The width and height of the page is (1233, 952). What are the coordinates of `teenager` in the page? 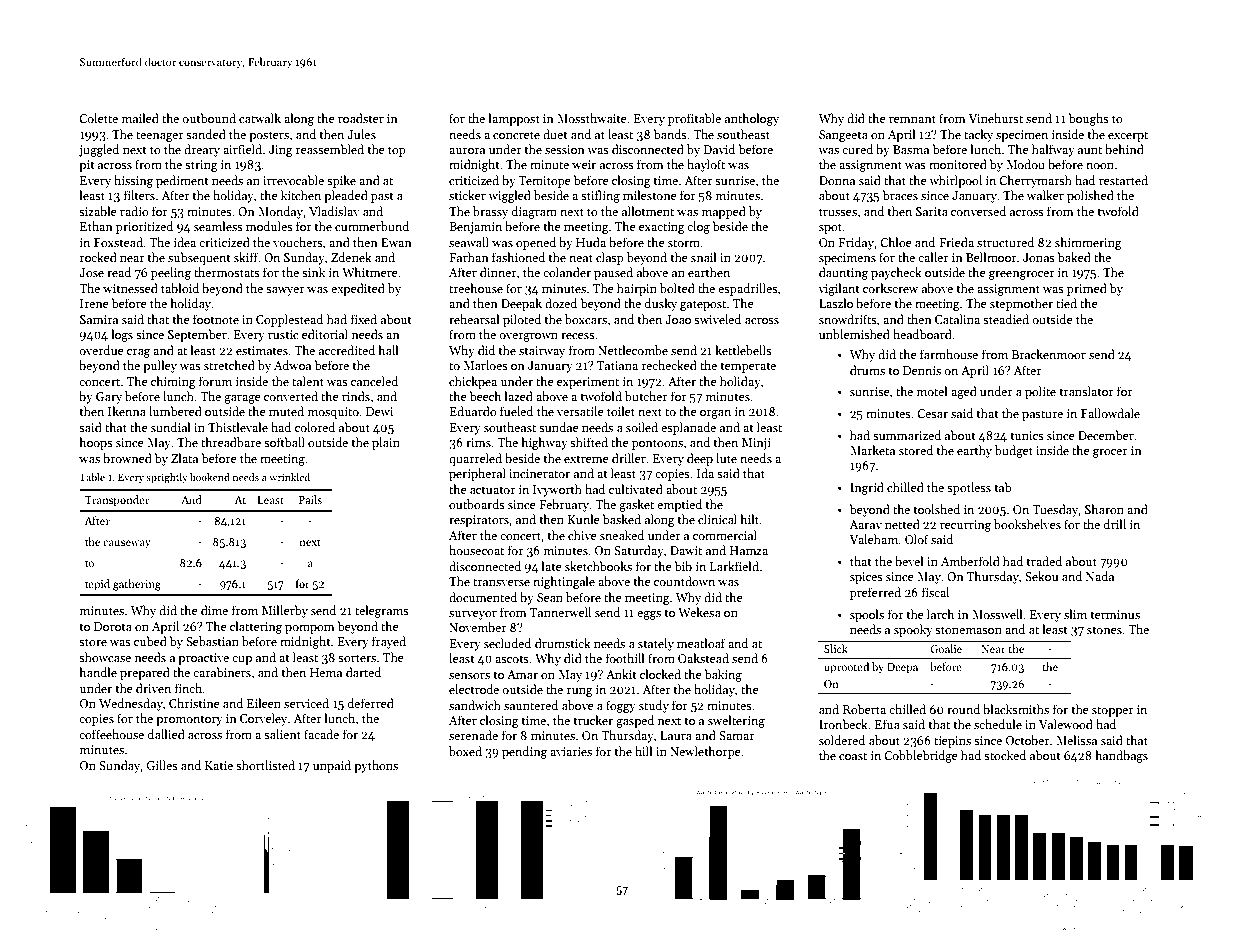 It's located at (160, 136).
